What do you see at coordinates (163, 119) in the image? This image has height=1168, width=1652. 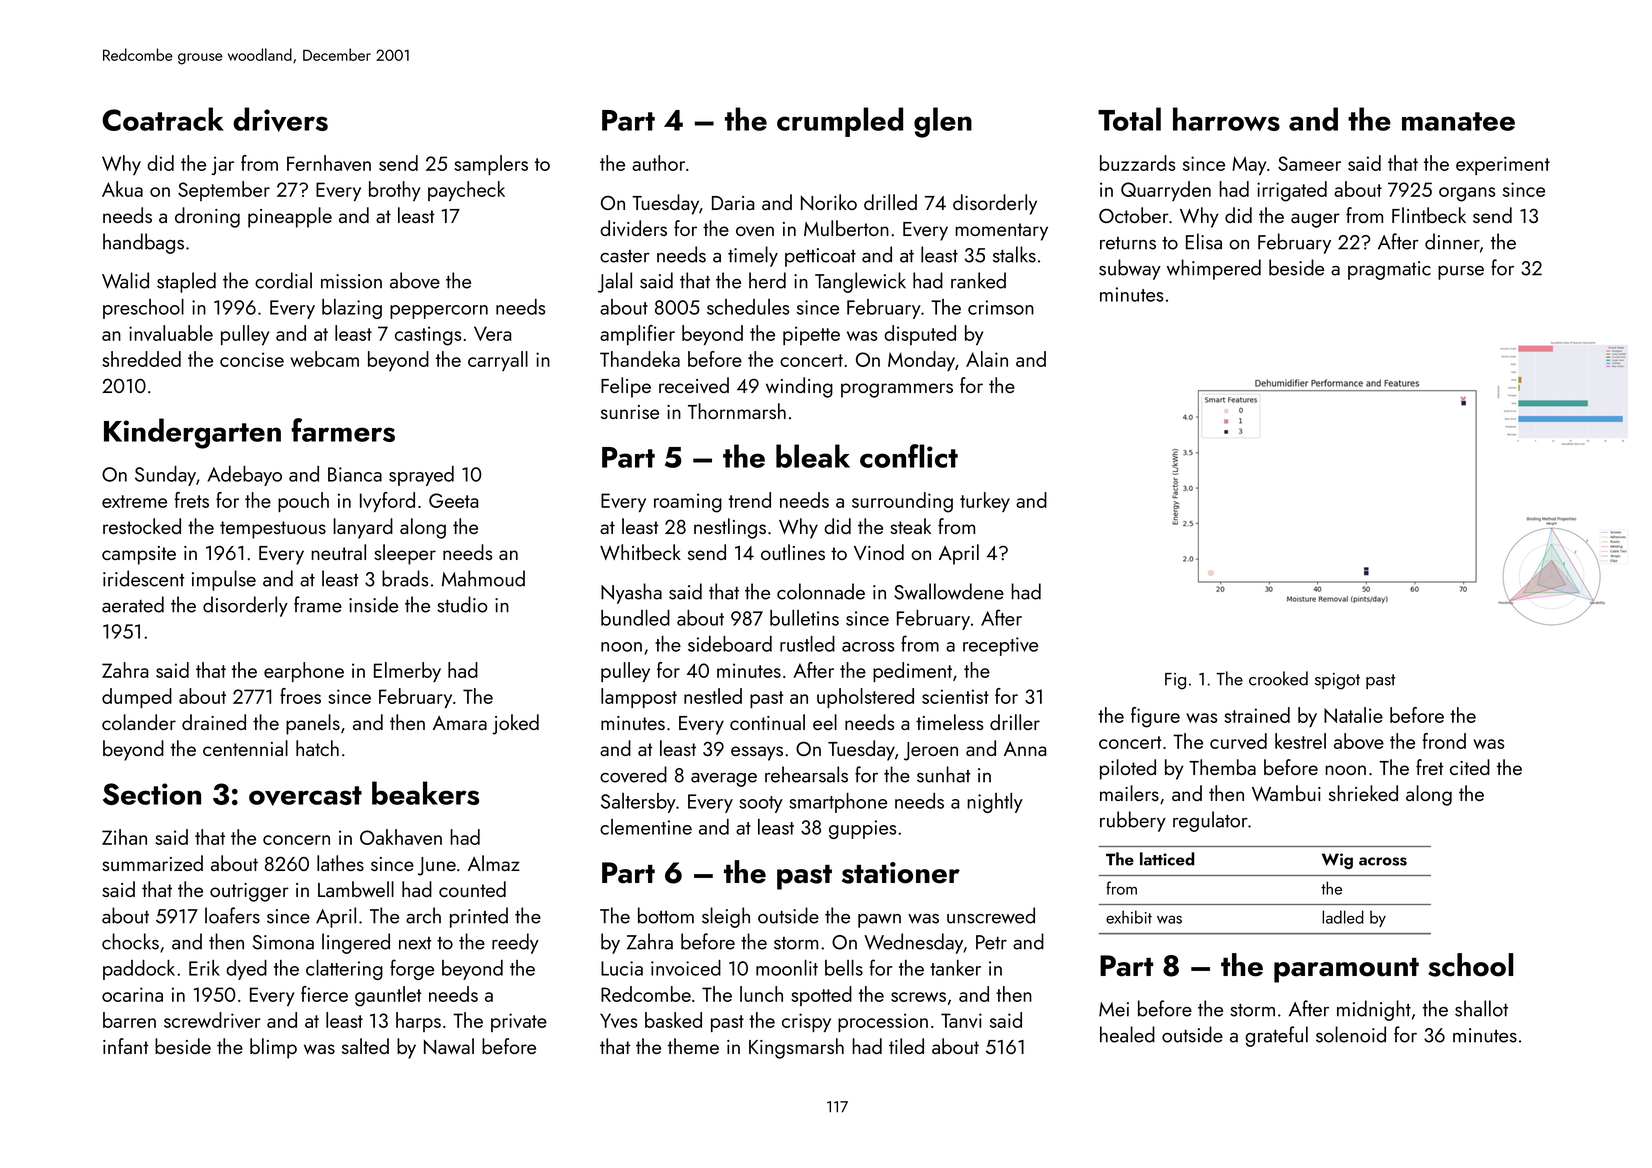 I see `Coatrack` at bounding box center [163, 119].
